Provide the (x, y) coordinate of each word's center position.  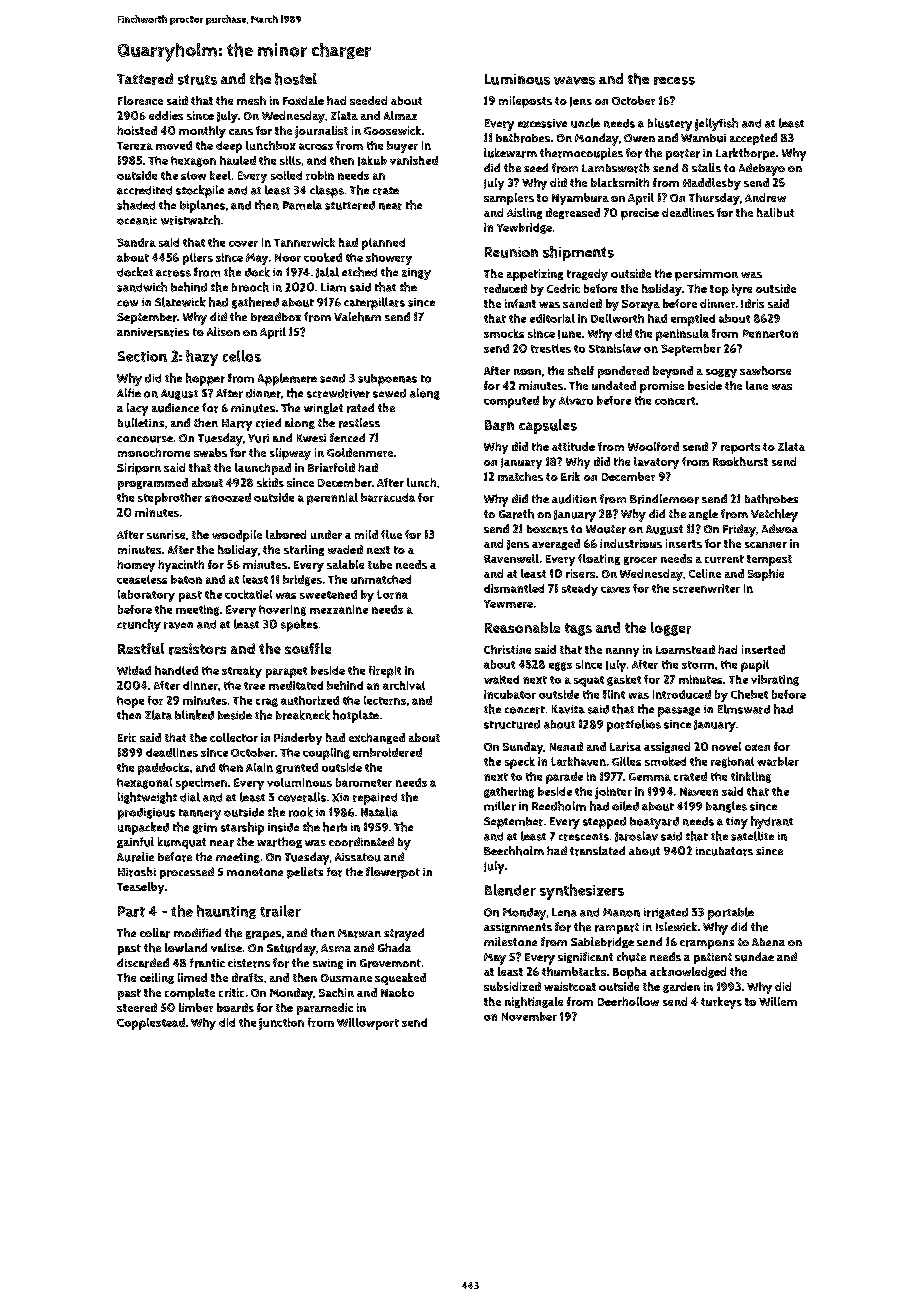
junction (281, 1024)
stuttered (350, 205)
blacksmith (620, 182)
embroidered (387, 752)
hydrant (772, 822)
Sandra (136, 242)
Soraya (641, 305)
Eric (127, 737)
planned (383, 244)
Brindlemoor (664, 499)
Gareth (516, 514)
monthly (202, 132)
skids (270, 482)
